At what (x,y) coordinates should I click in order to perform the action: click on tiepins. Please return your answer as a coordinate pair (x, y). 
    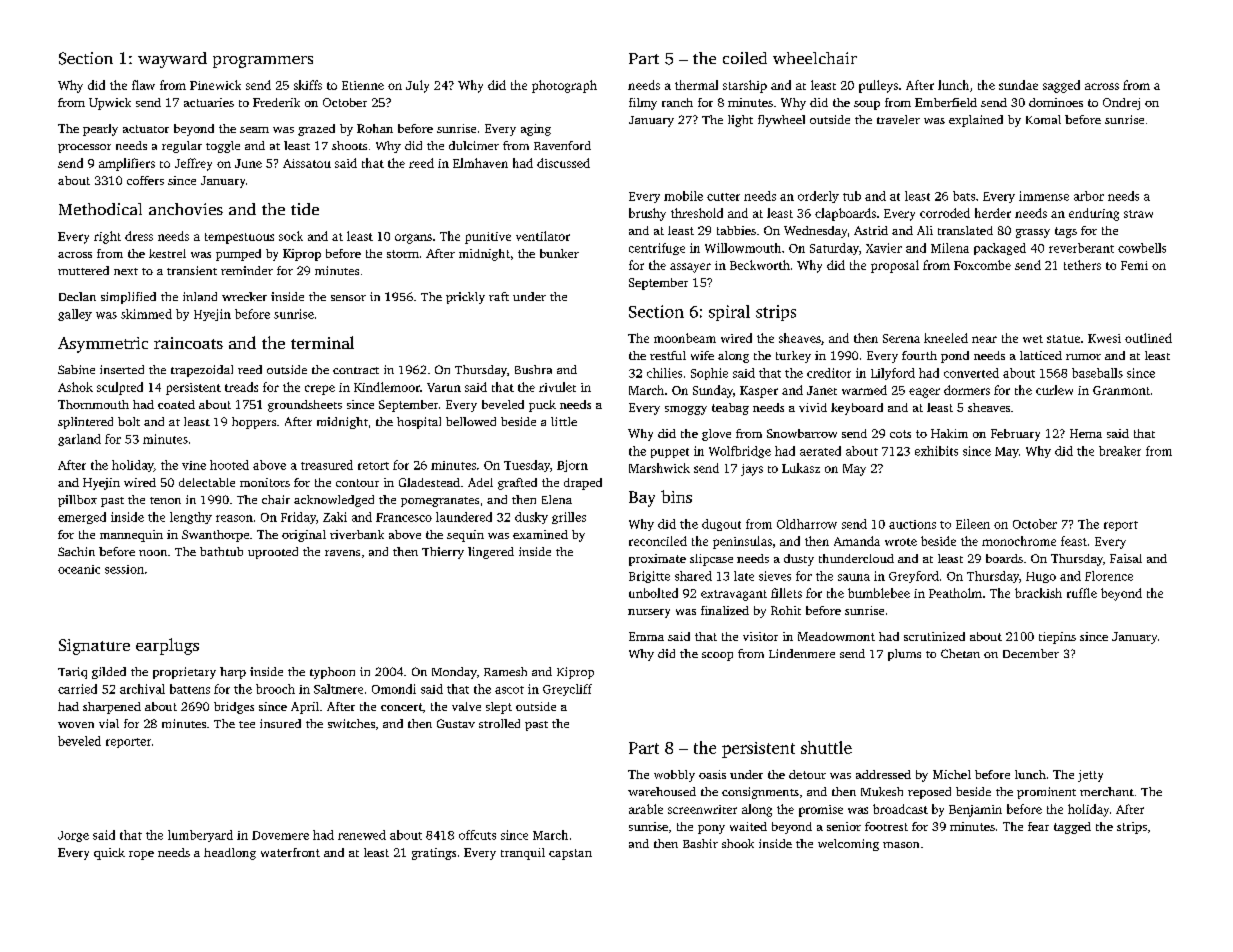
    Looking at the image, I should click on (1057, 638).
